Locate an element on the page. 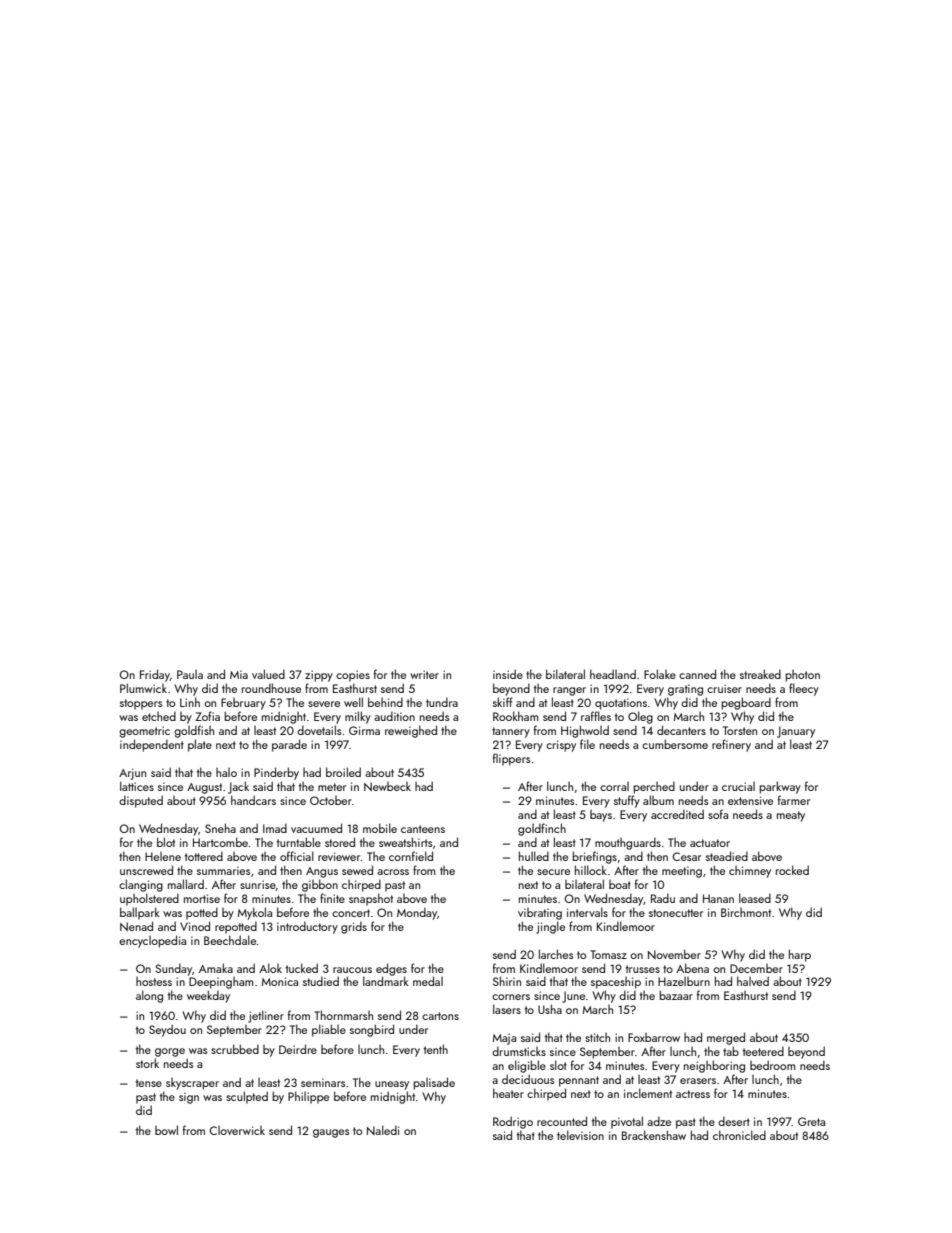 The width and height of the image is (952, 1233). Philippe is located at coordinates (308, 1097).
